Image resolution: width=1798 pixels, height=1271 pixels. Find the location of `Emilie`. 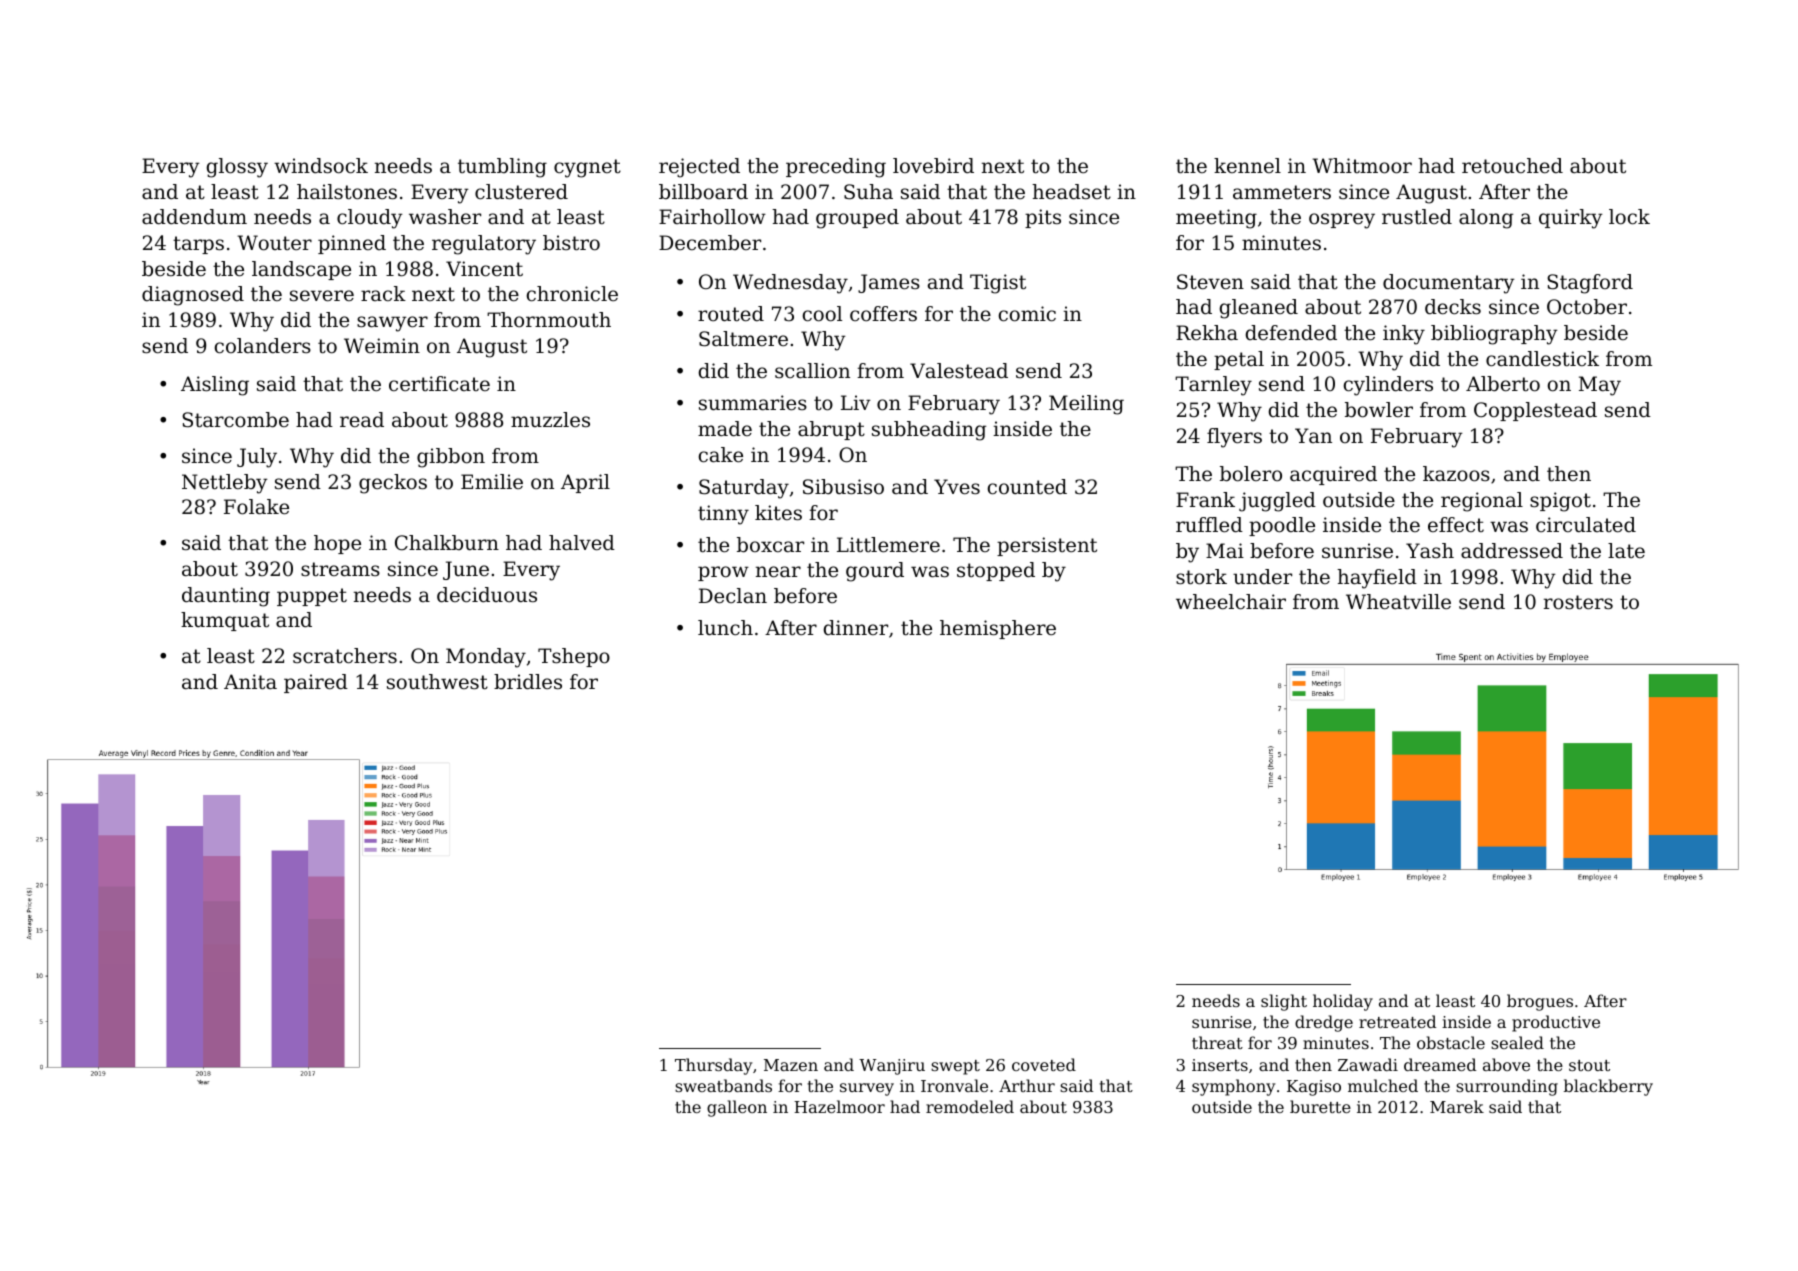

Emilie is located at coordinates (492, 481).
